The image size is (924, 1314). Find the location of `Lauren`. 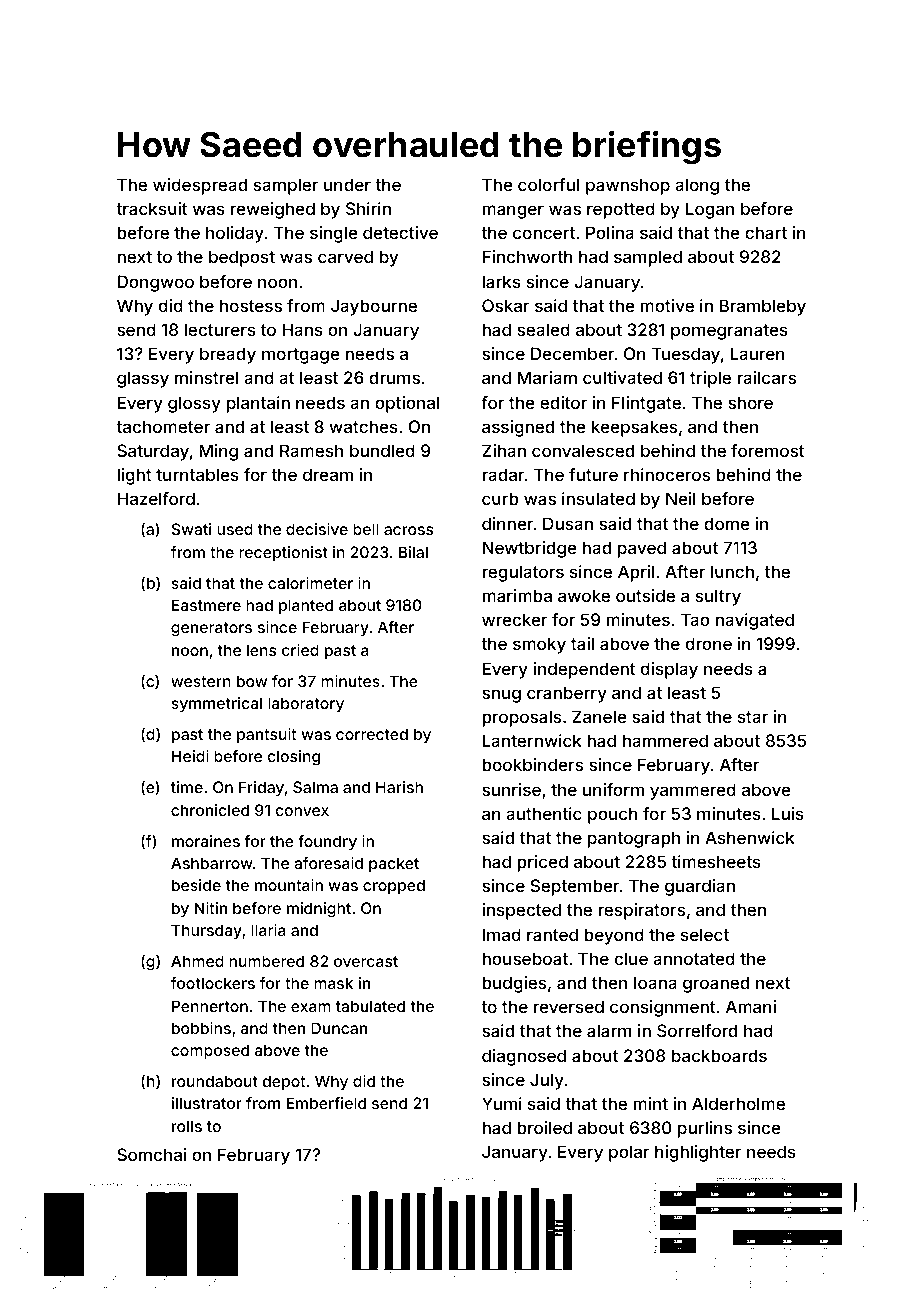

Lauren is located at coordinates (757, 353).
